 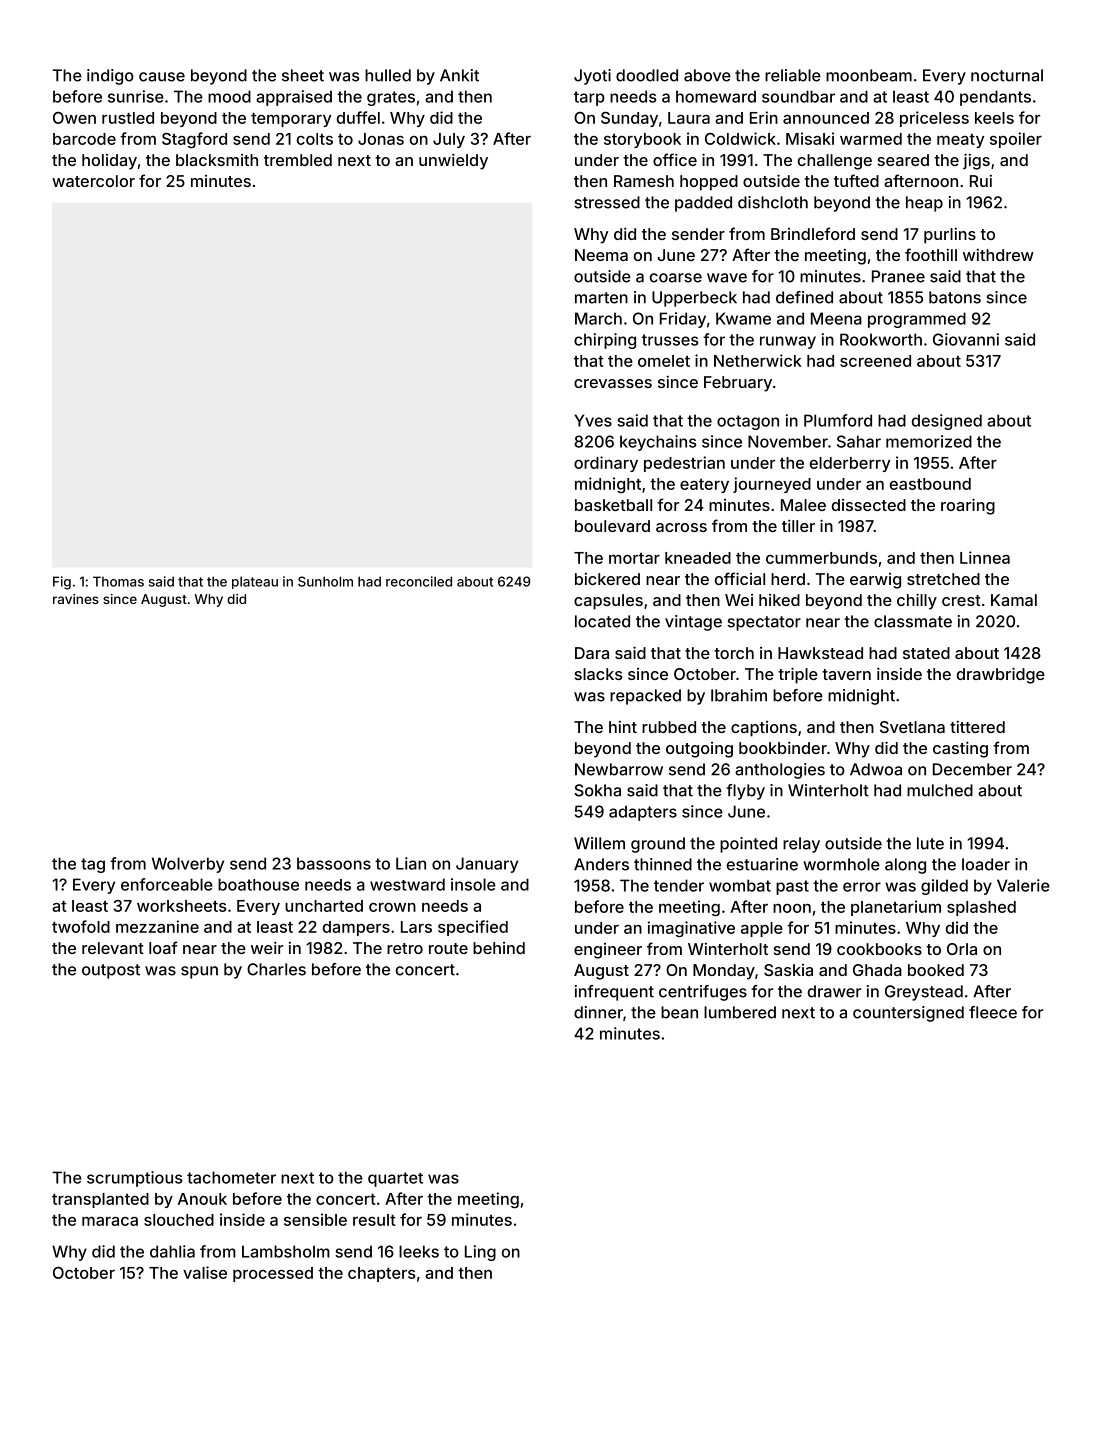 I want to click on Ibrahim, so click(x=739, y=695).
